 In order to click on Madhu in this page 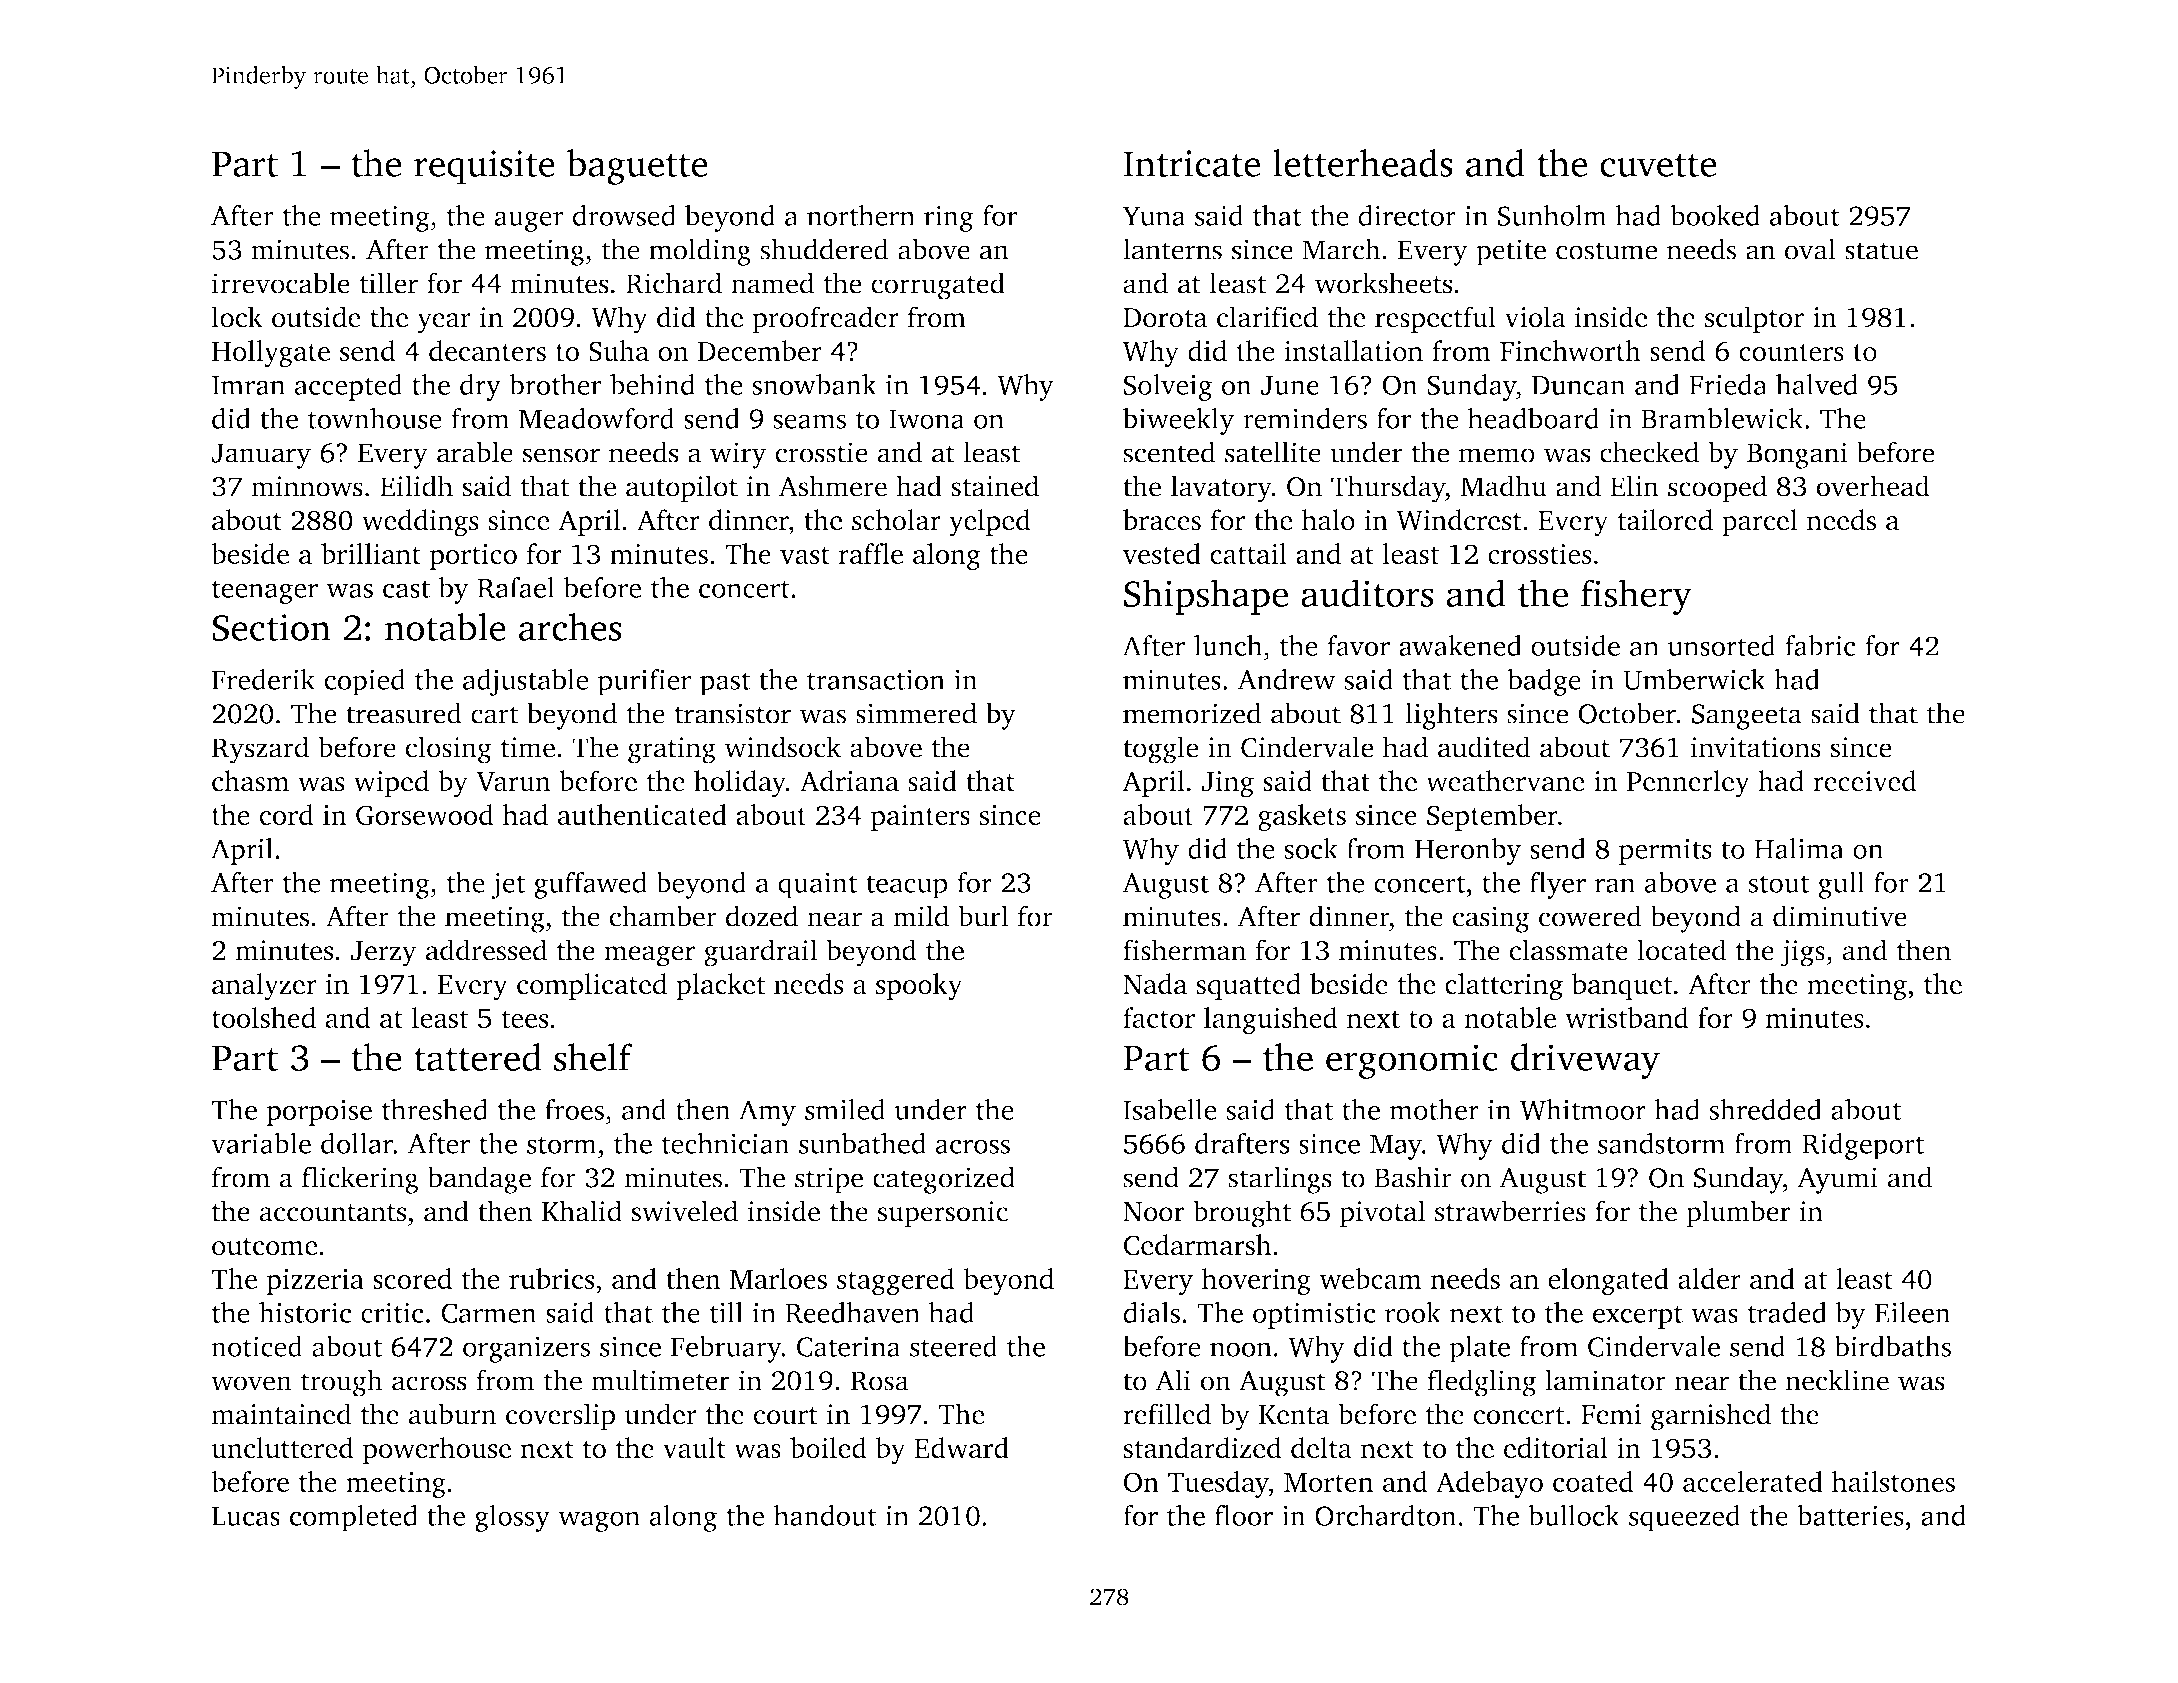, I will do `click(1504, 486)`.
